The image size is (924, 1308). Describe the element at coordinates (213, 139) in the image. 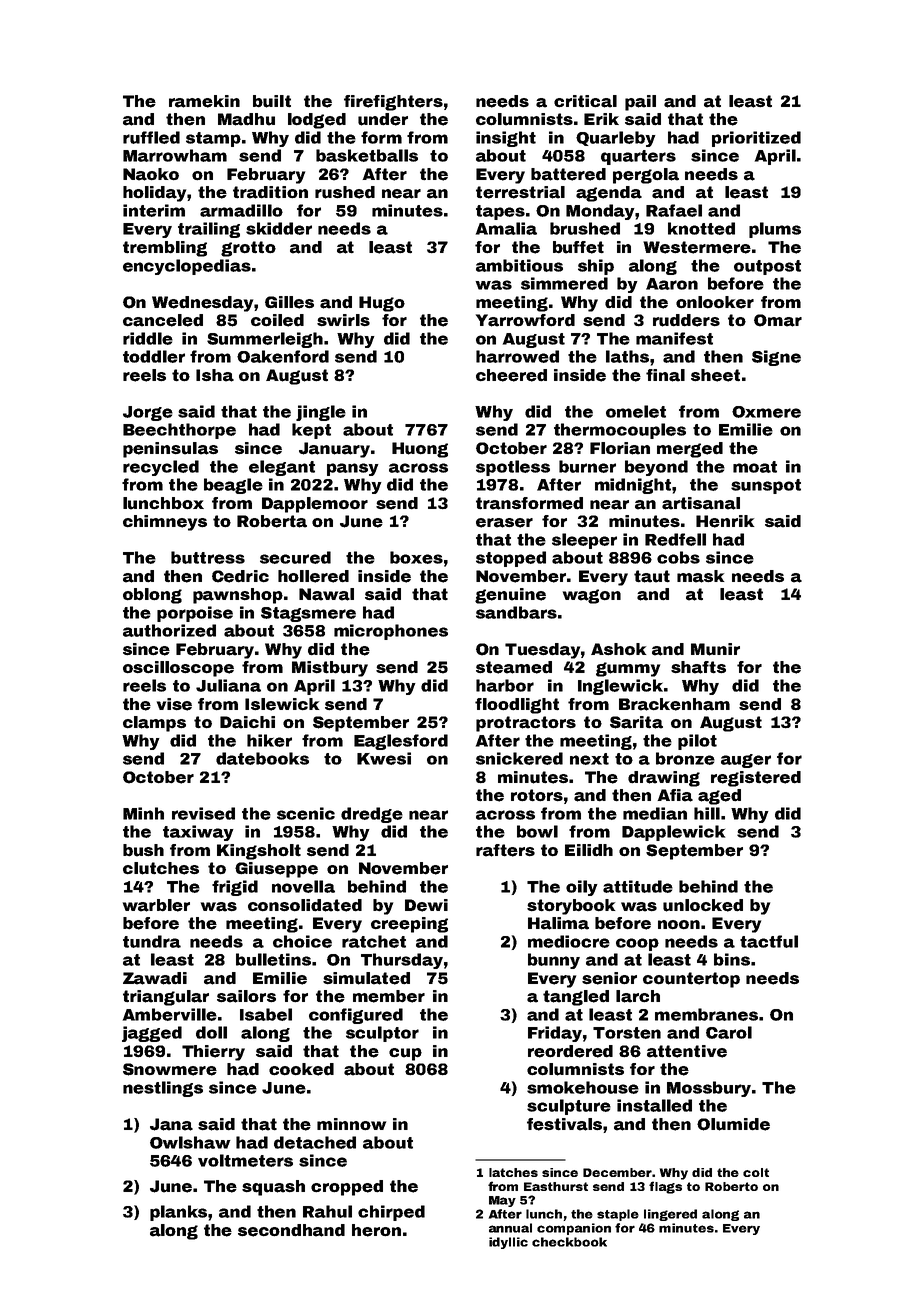

I see `stamp` at that location.
